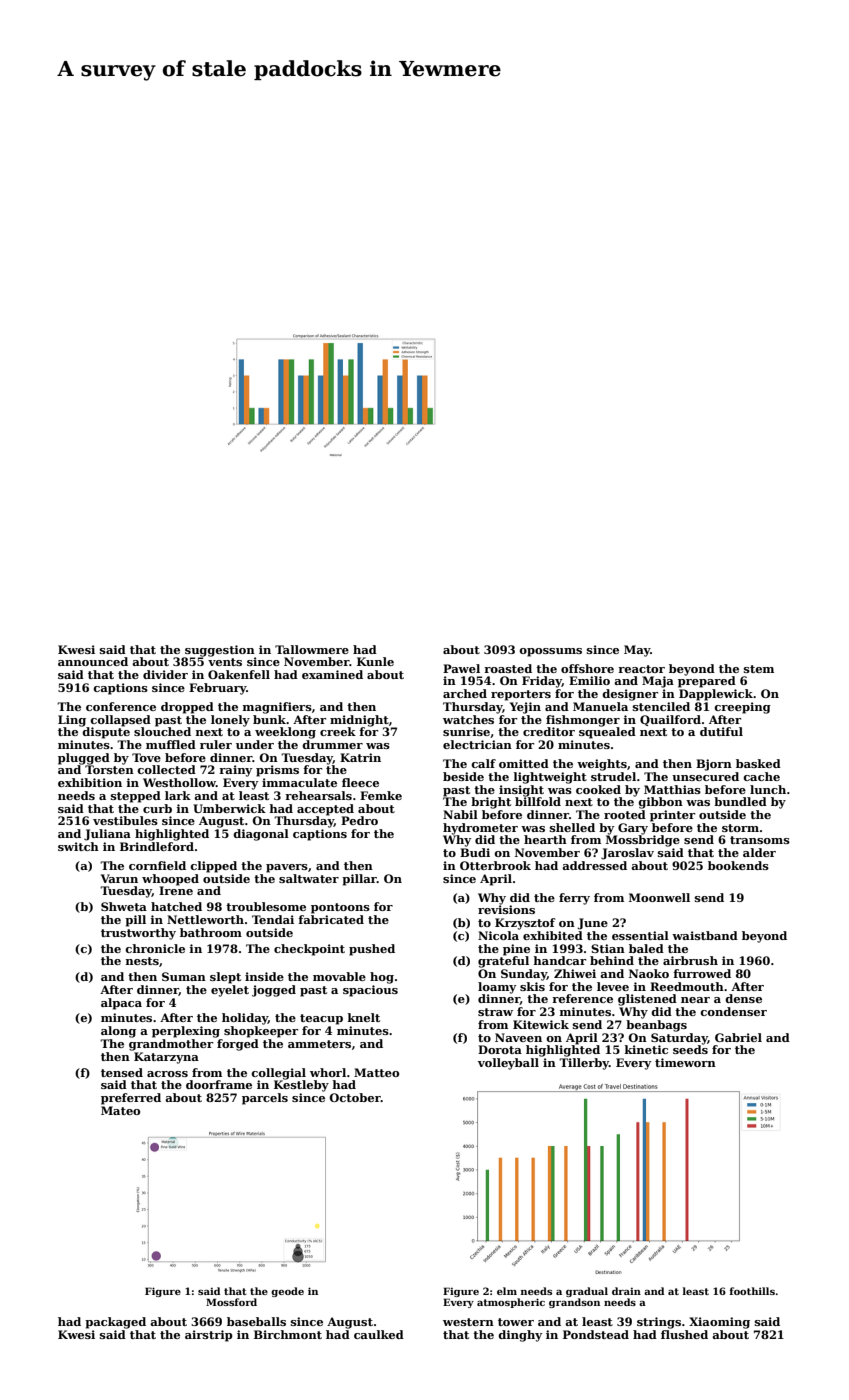  I want to click on creeping, so click(742, 708).
